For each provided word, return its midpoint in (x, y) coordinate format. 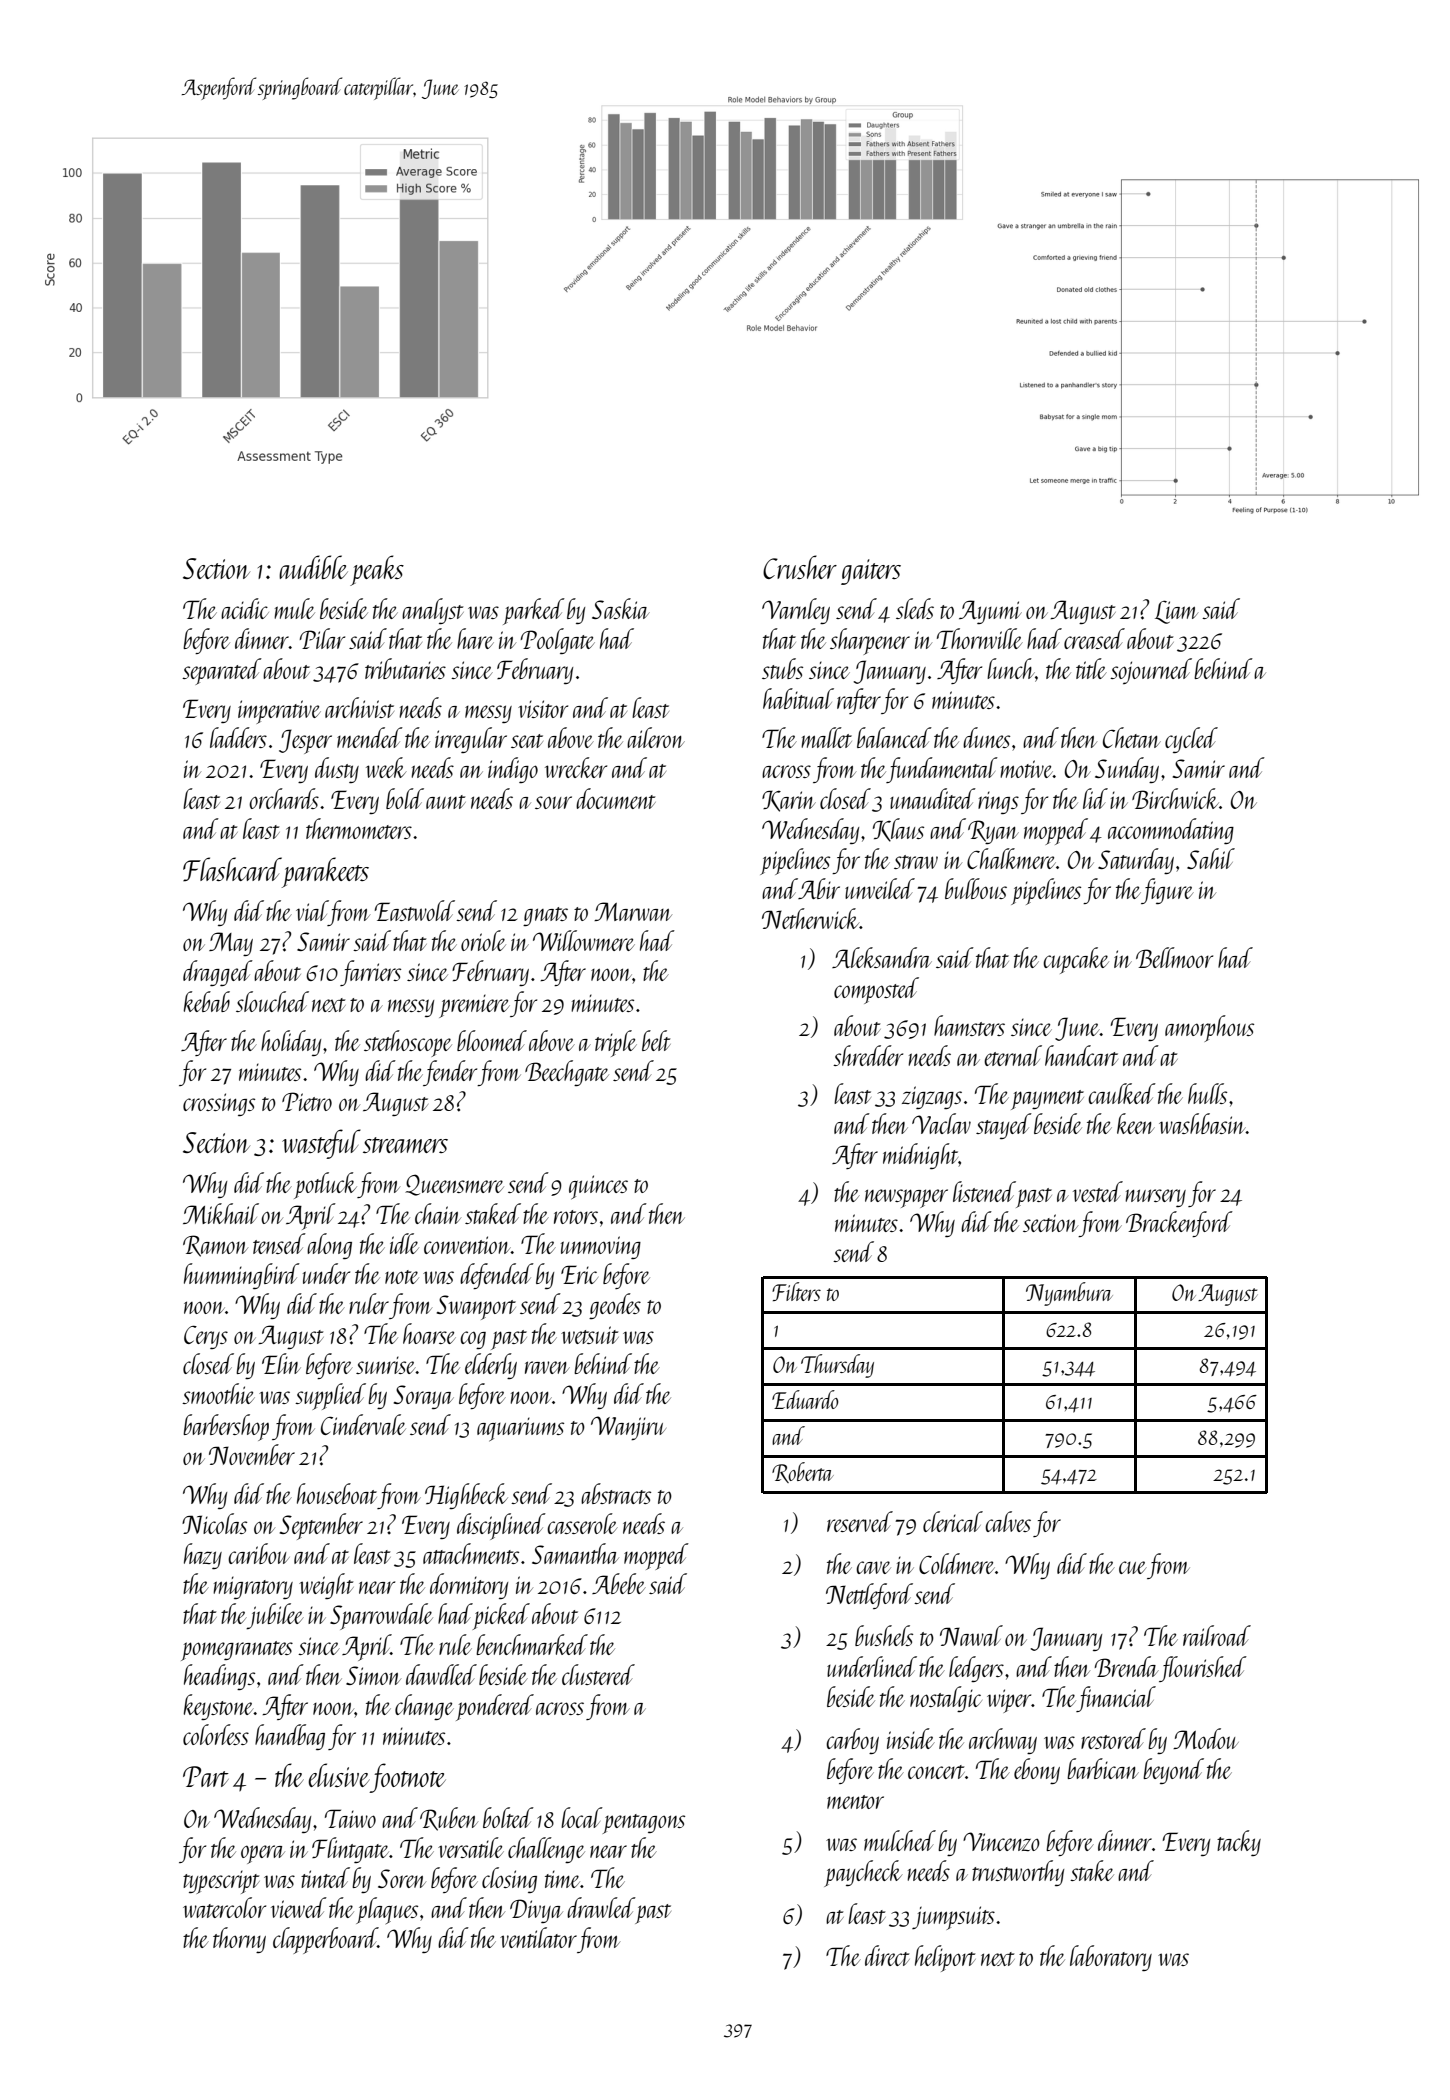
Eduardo (805, 1399)
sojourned (1151, 671)
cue (1133, 1567)
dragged (218, 973)
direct (887, 1955)
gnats (545, 916)
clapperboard (325, 1940)
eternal (1013, 1055)
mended (370, 737)
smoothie (218, 1393)
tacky (1239, 1843)
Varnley (796, 611)
